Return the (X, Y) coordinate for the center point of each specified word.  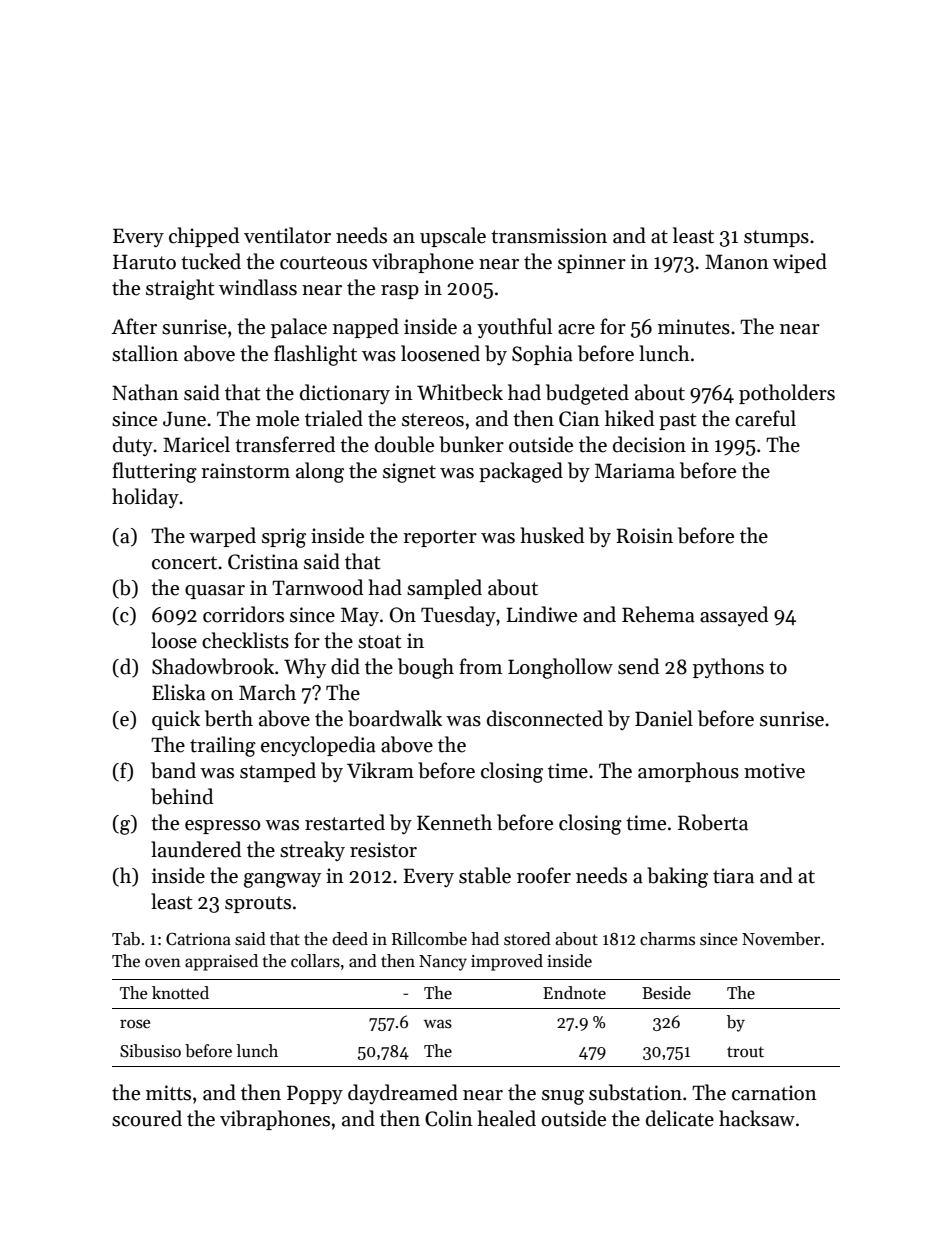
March (267, 692)
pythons (728, 668)
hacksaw (757, 1118)
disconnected (545, 718)
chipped (204, 237)
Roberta (713, 822)
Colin (449, 1118)
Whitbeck (460, 392)
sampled (444, 589)
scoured (147, 1118)
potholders (787, 394)
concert (184, 563)
